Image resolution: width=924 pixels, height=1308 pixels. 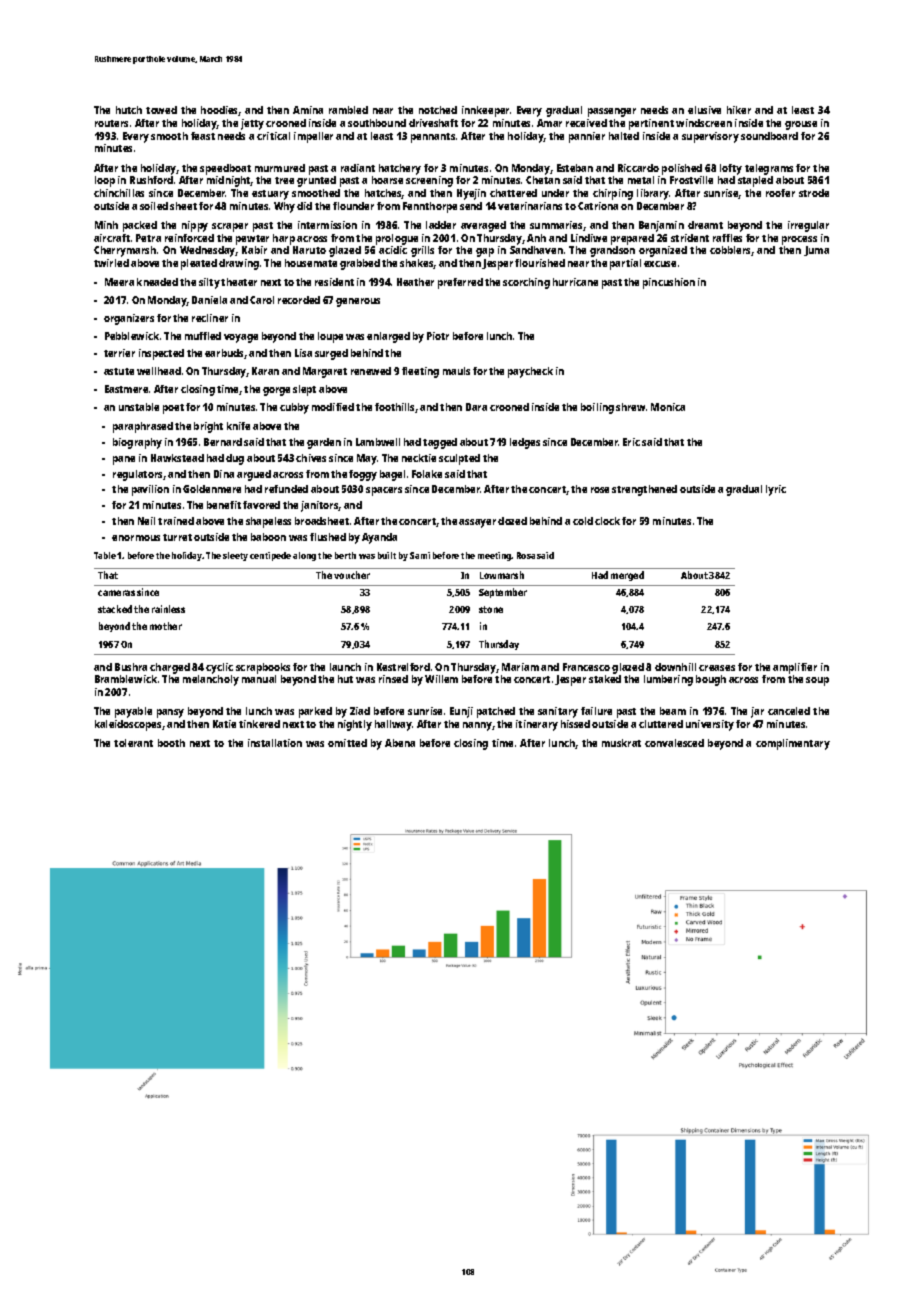 What do you see at coordinates (491, 609) in the image?
I see `stone` at bounding box center [491, 609].
